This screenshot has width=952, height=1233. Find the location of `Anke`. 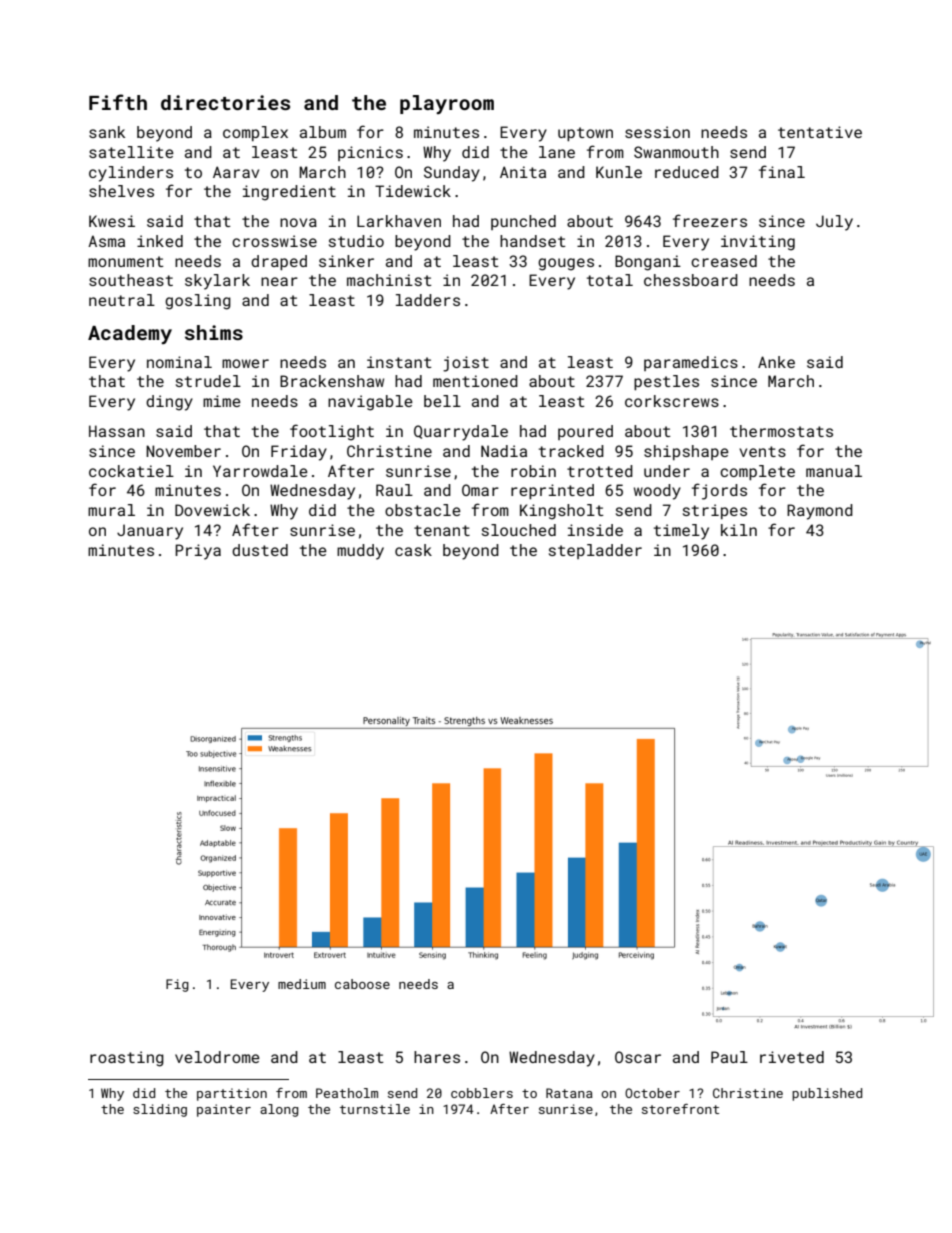

Anke is located at coordinates (776, 362).
